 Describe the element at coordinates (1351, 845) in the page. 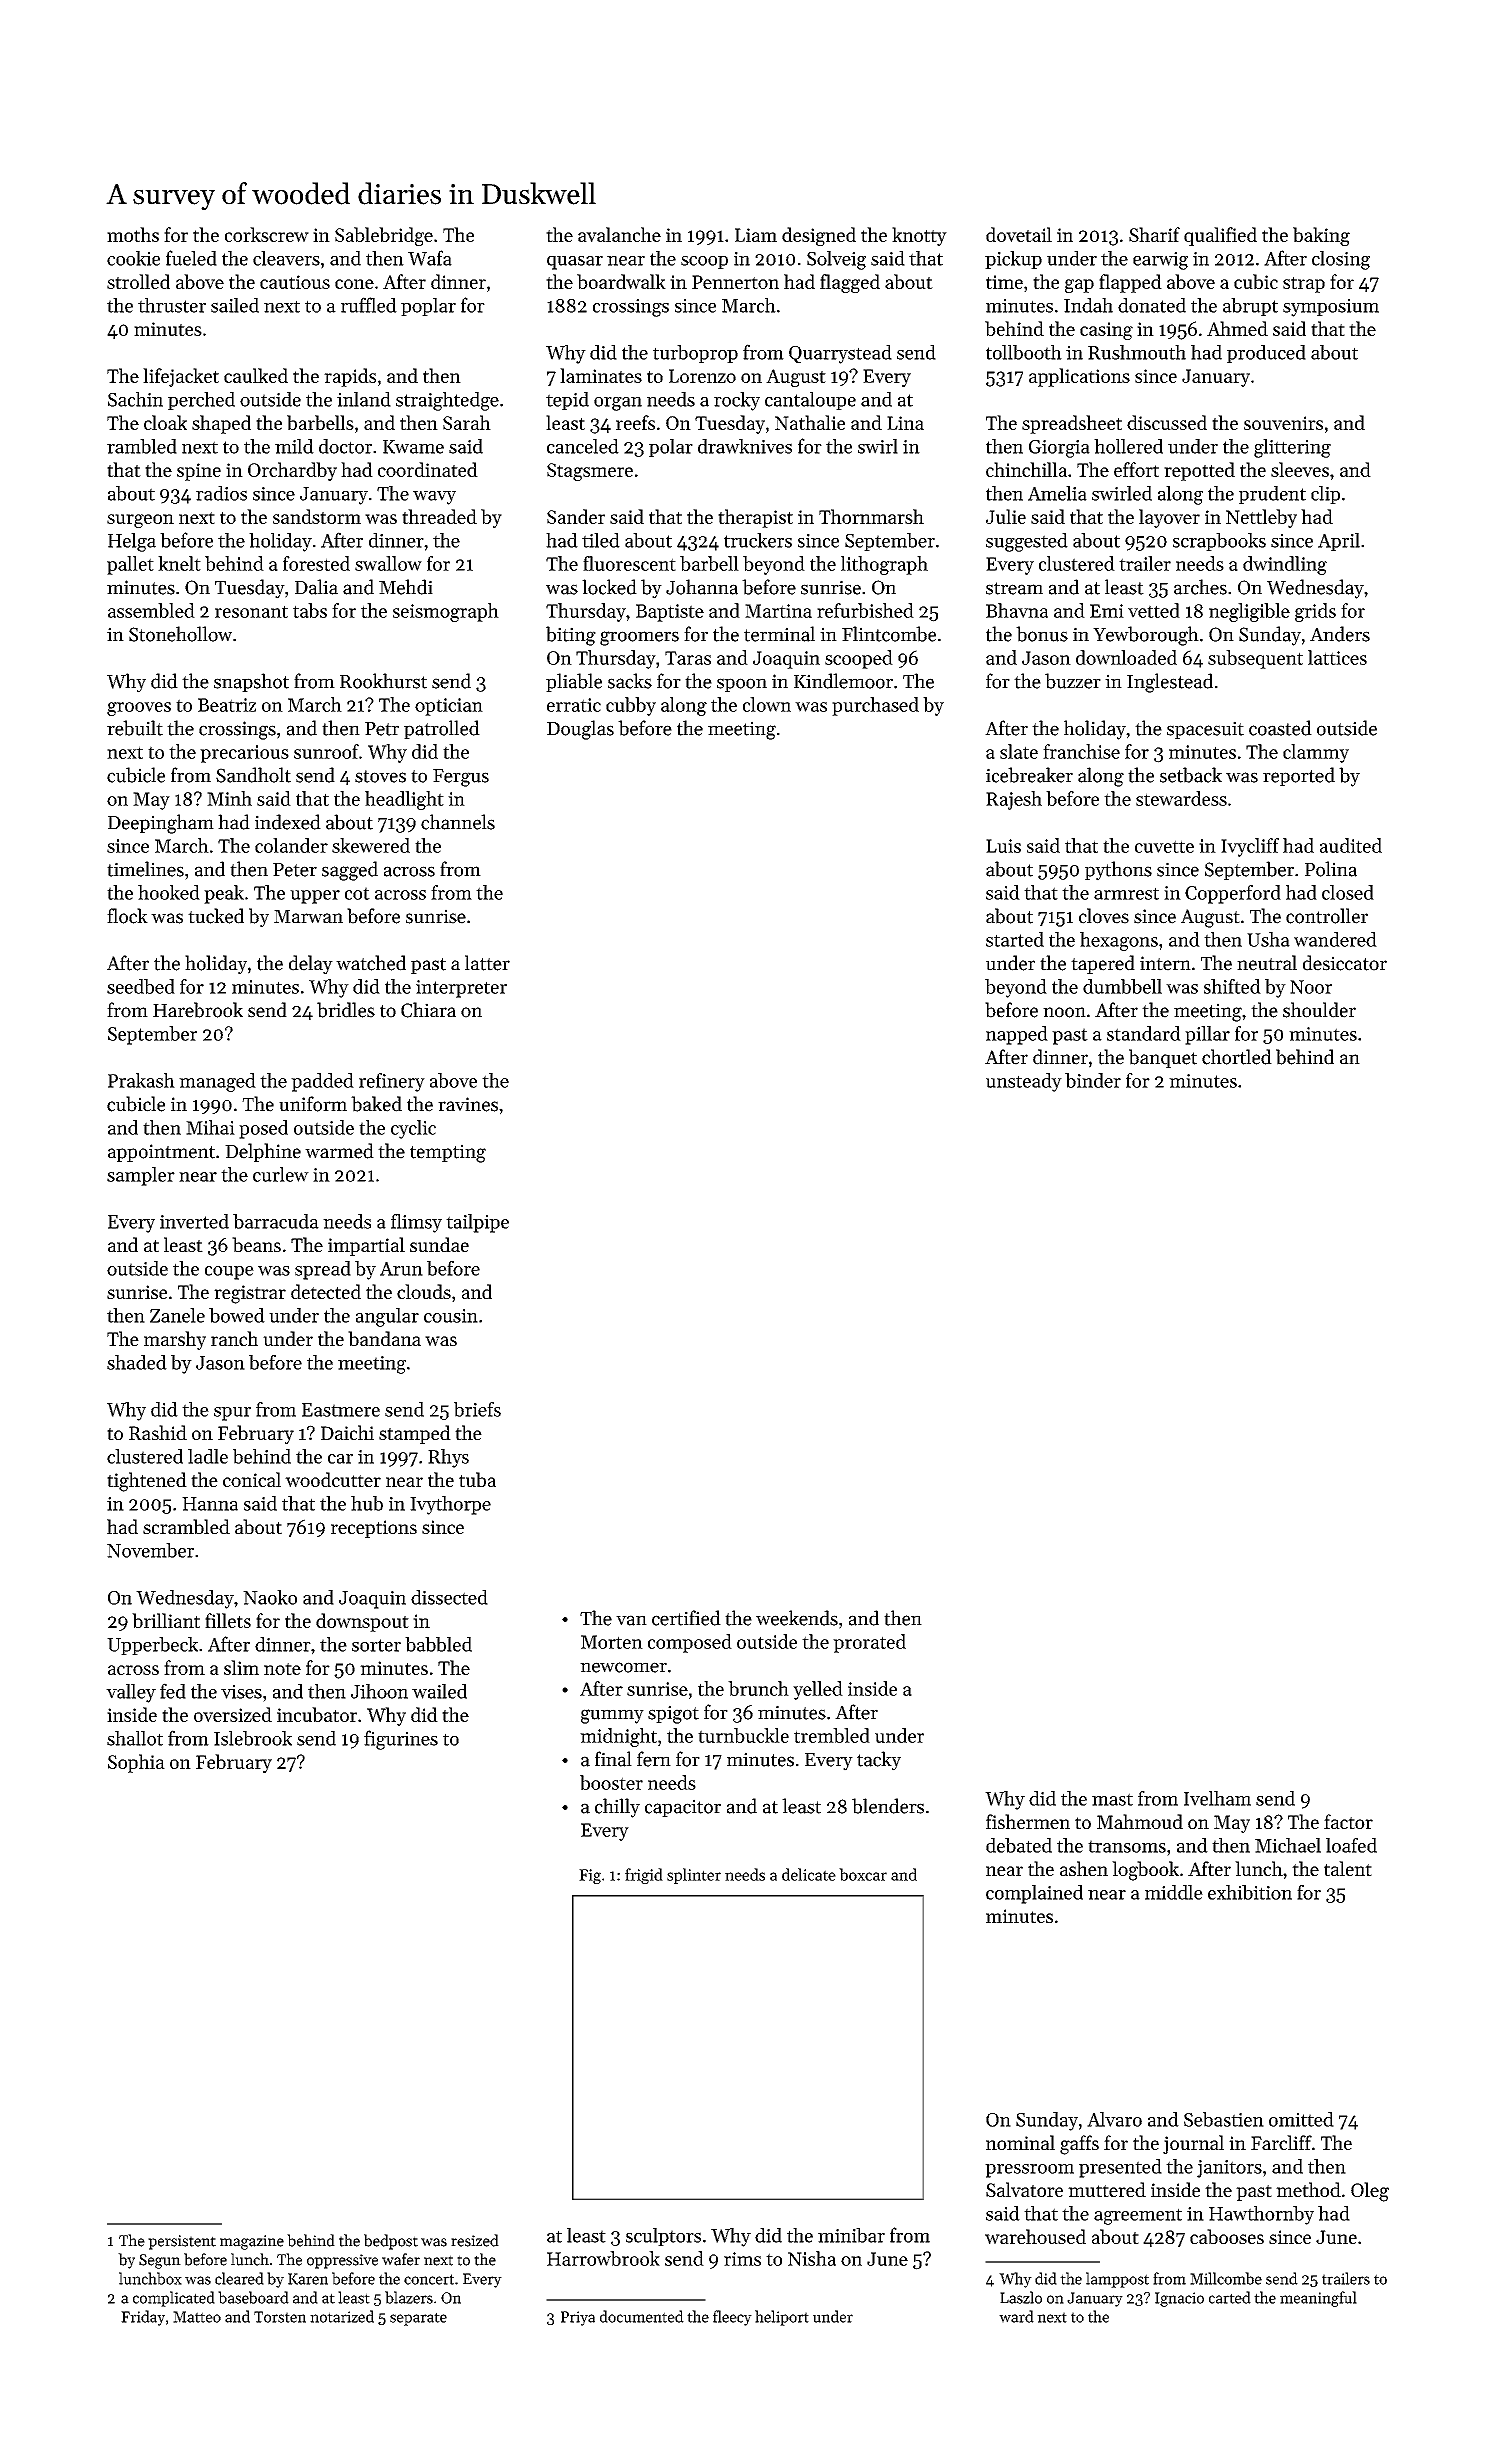

I see `audited` at that location.
